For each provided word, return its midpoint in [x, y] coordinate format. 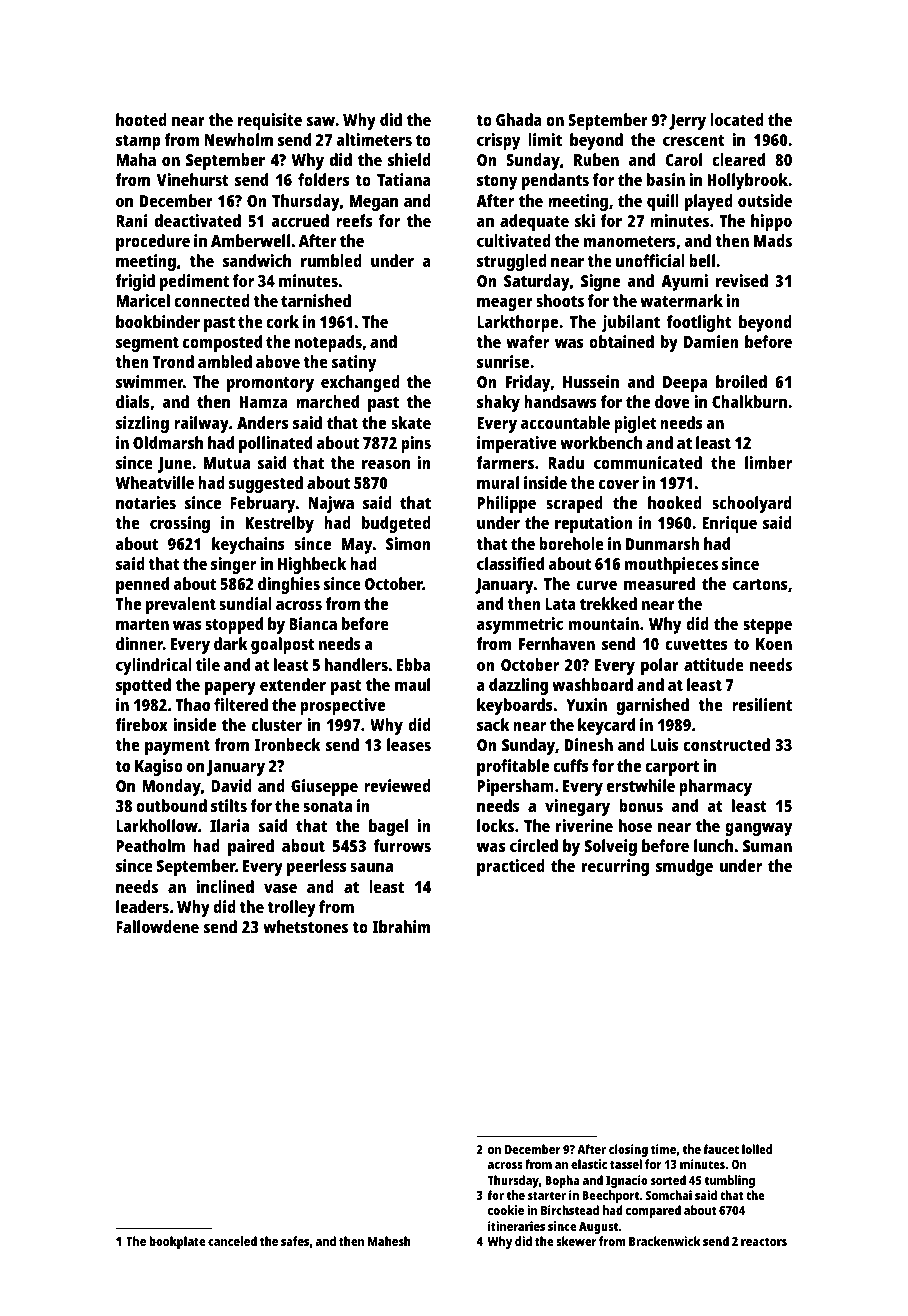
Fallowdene [157, 926]
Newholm [238, 139]
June [175, 465]
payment [177, 747]
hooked [675, 502]
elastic [589, 1164]
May [357, 546]
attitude [714, 664]
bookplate [177, 1242]
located [737, 119]
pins [416, 444]
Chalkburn [749, 401]
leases [409, 744]
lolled [757, 1149]
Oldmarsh [168, 442]
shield [409, 159]
